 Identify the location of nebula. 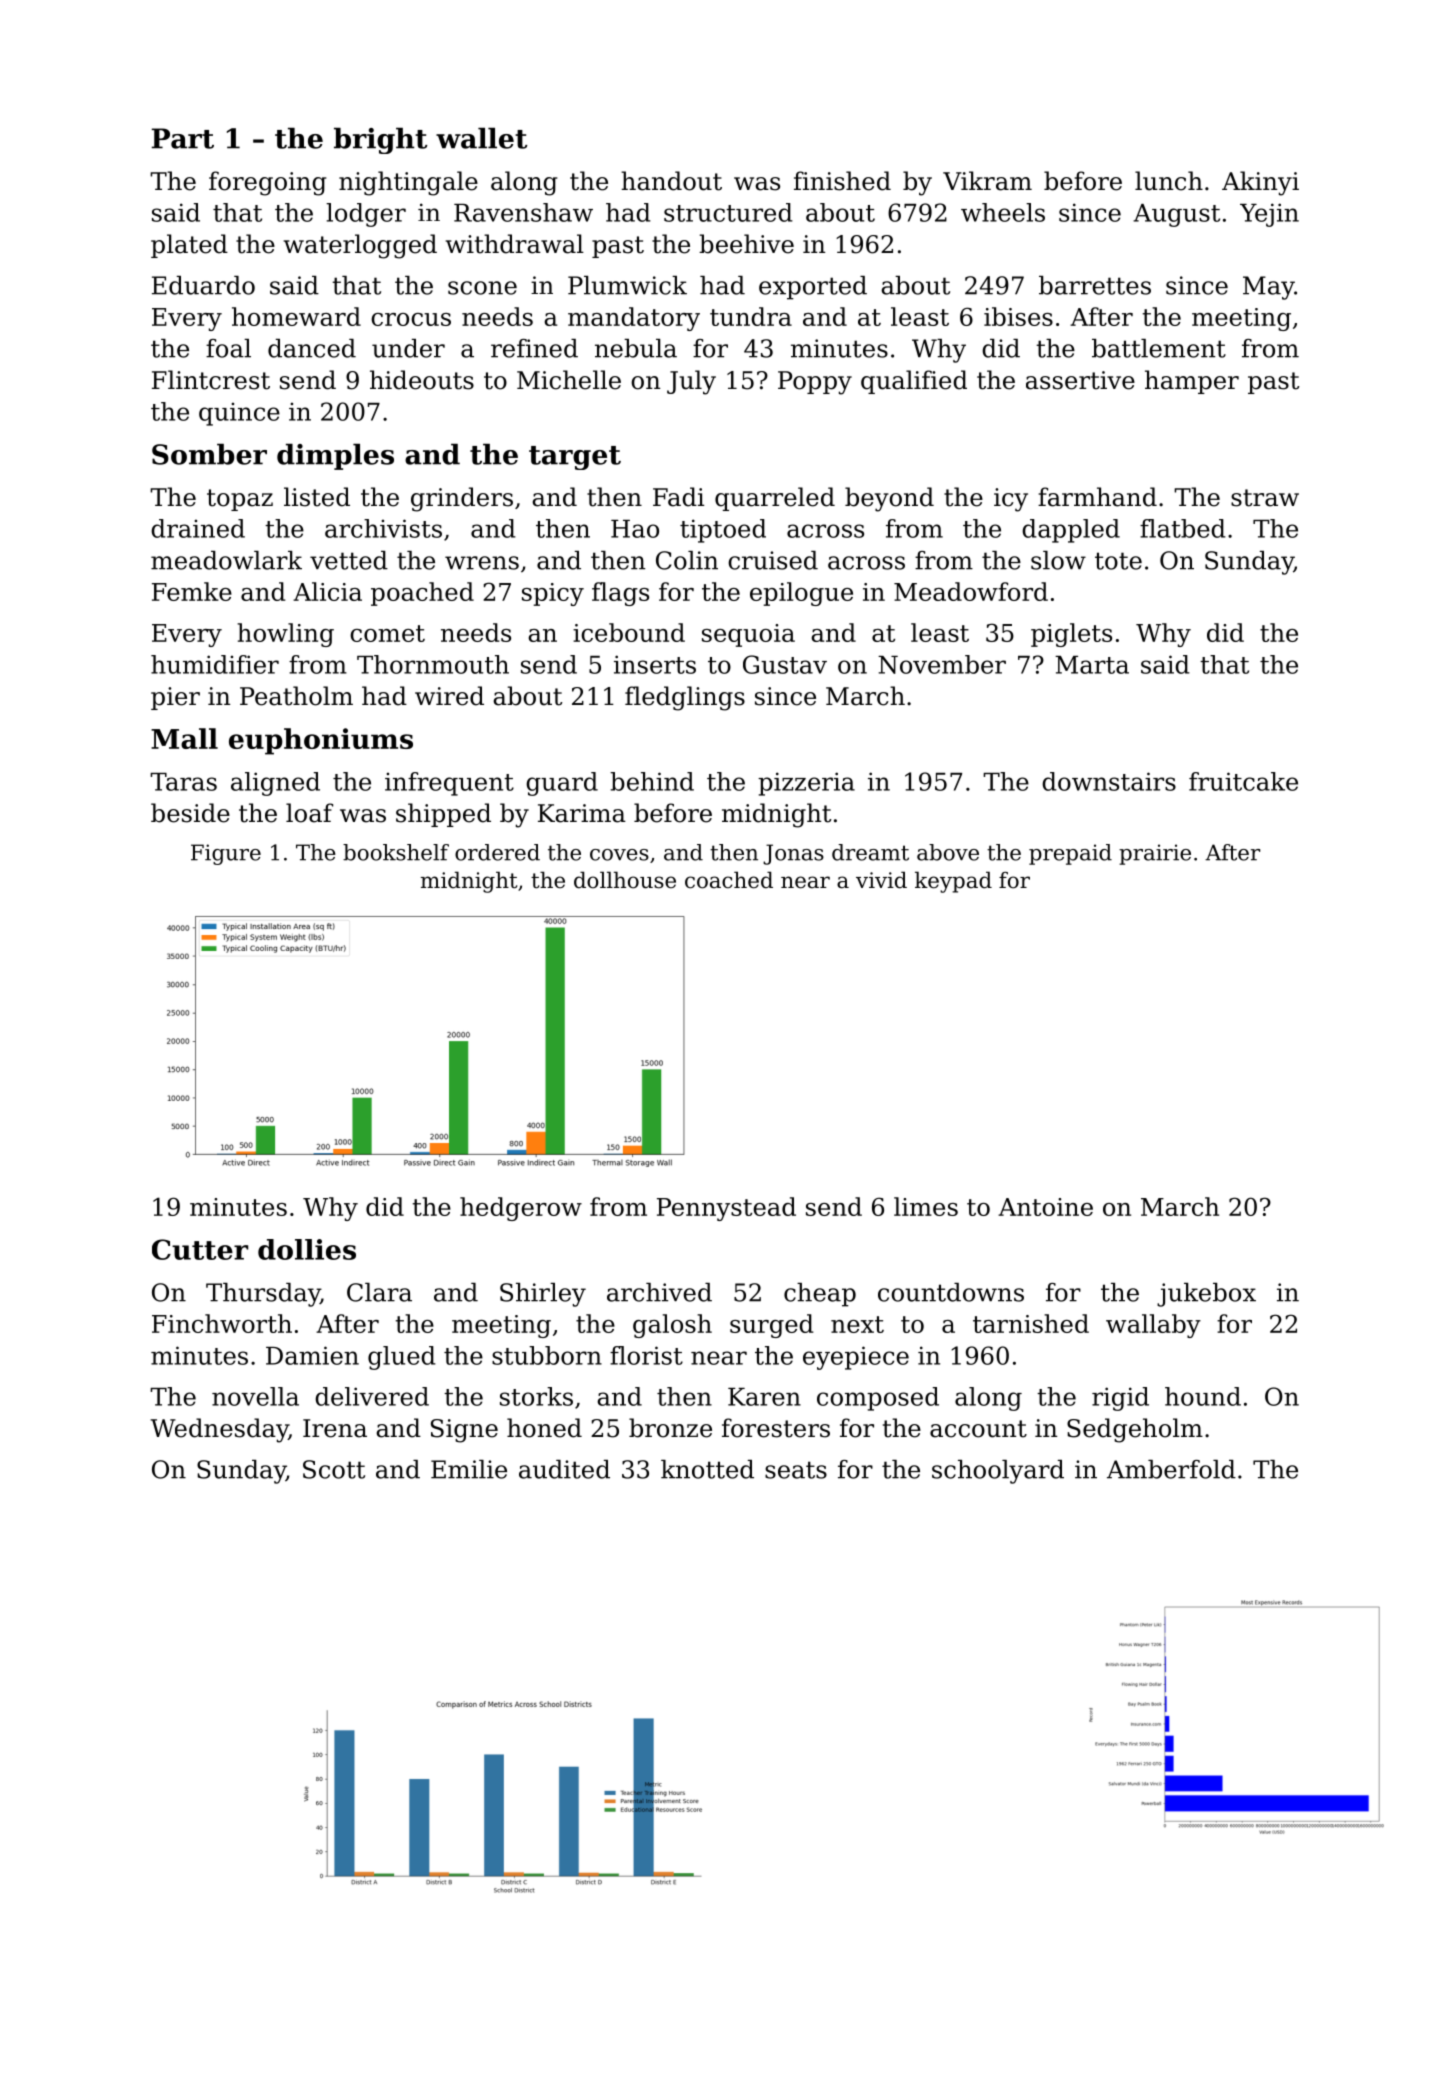
(636, 348).
